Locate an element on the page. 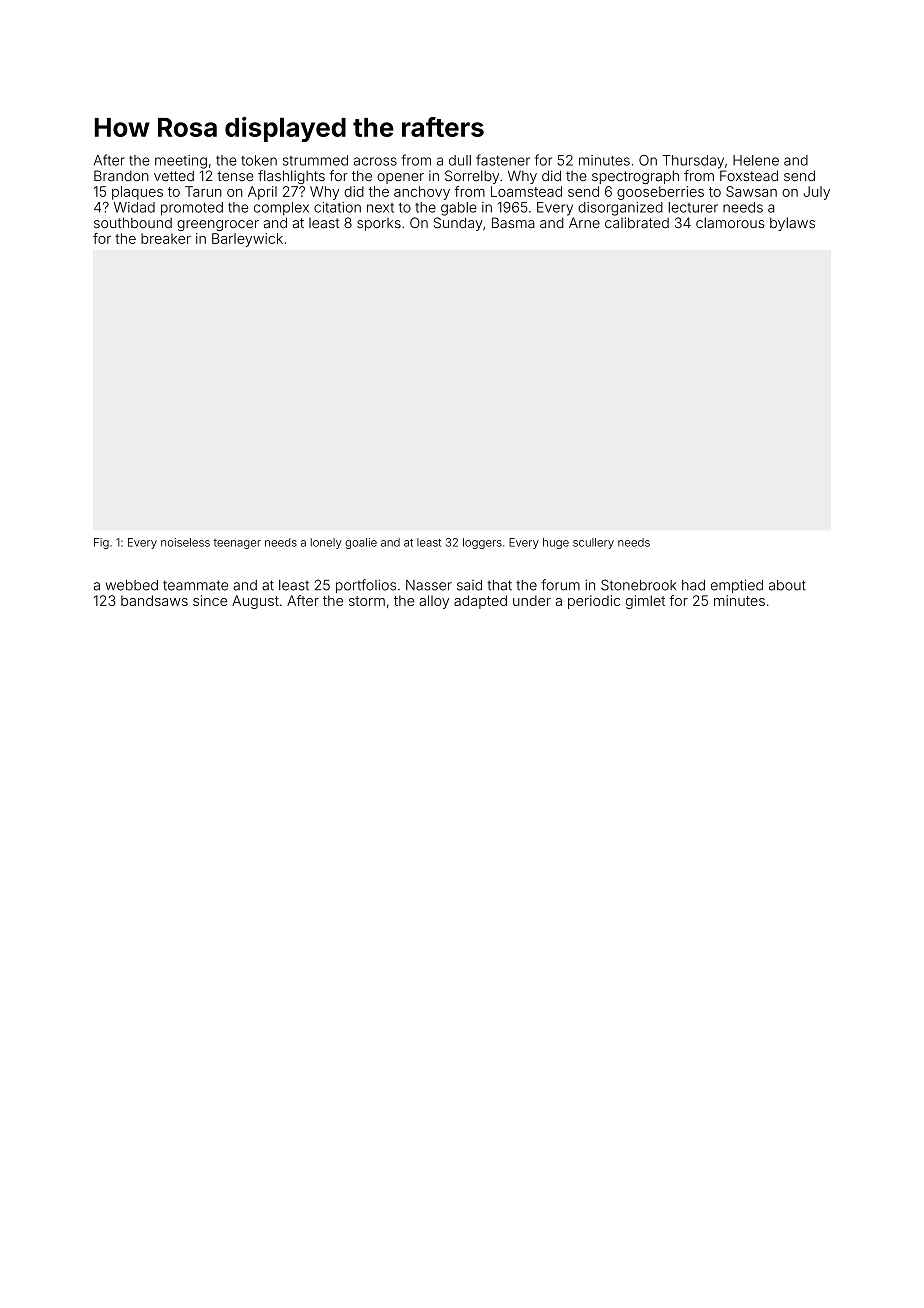 This image has height=1308, width=924. scullery is located at coordinates (593, 543).
